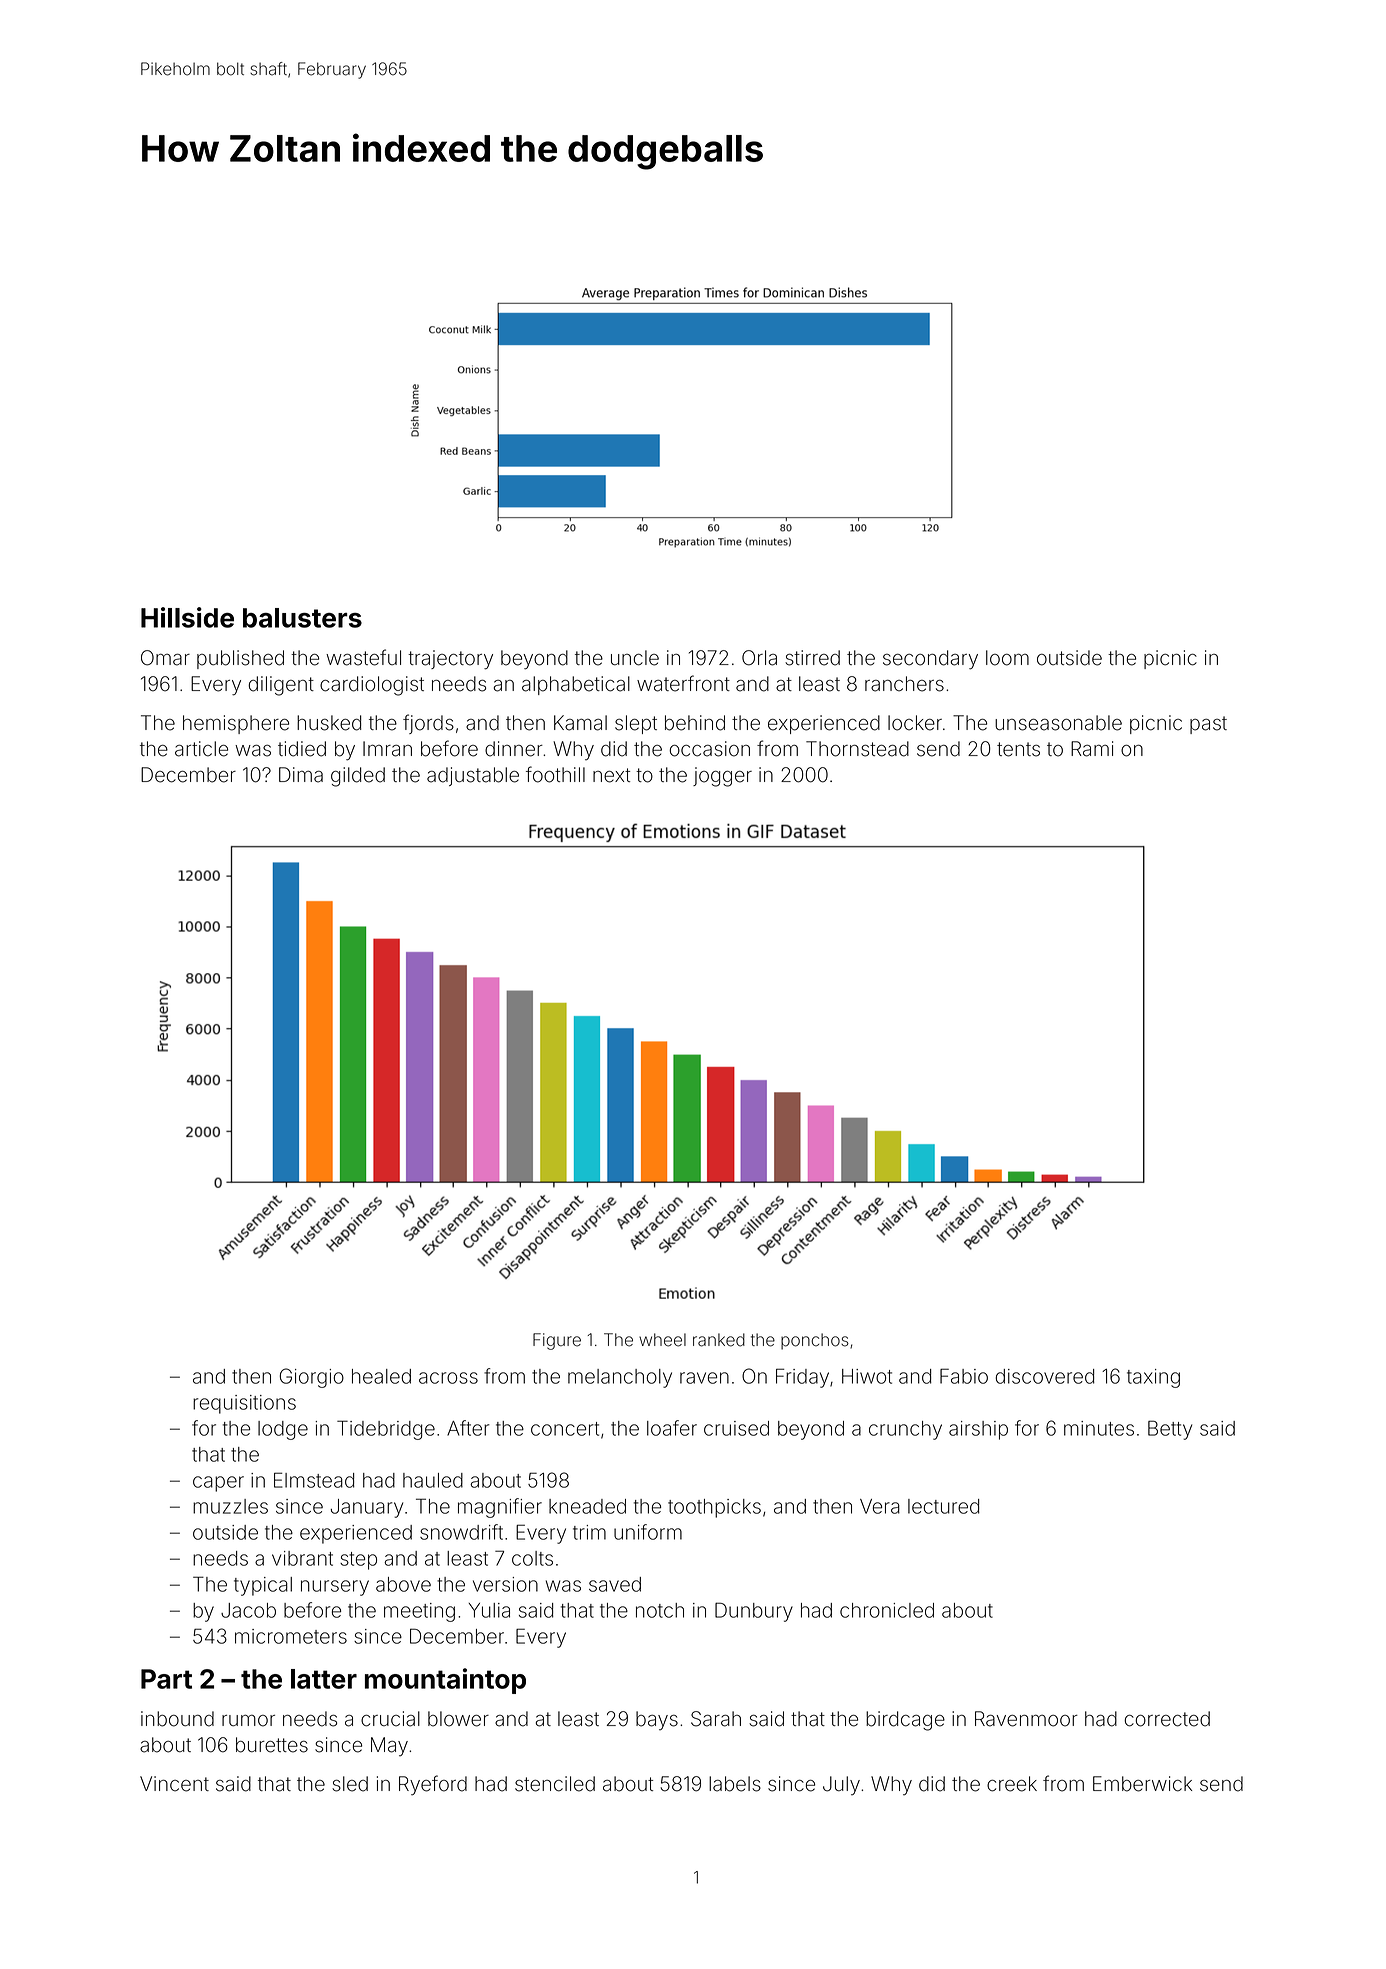  I want to click on jogger, so click(722, 777).
